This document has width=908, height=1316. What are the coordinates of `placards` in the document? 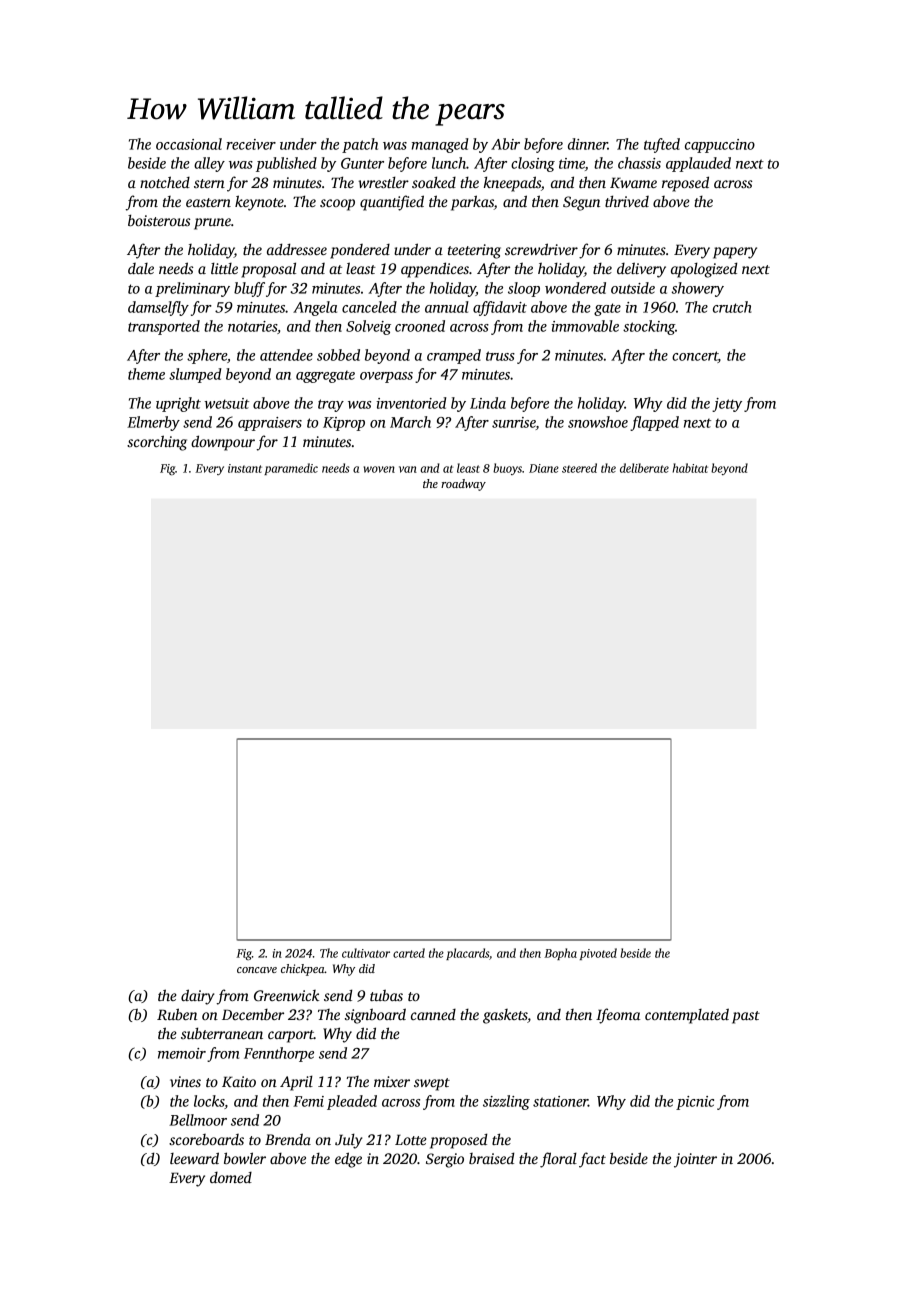 It's located at (467, 954).
